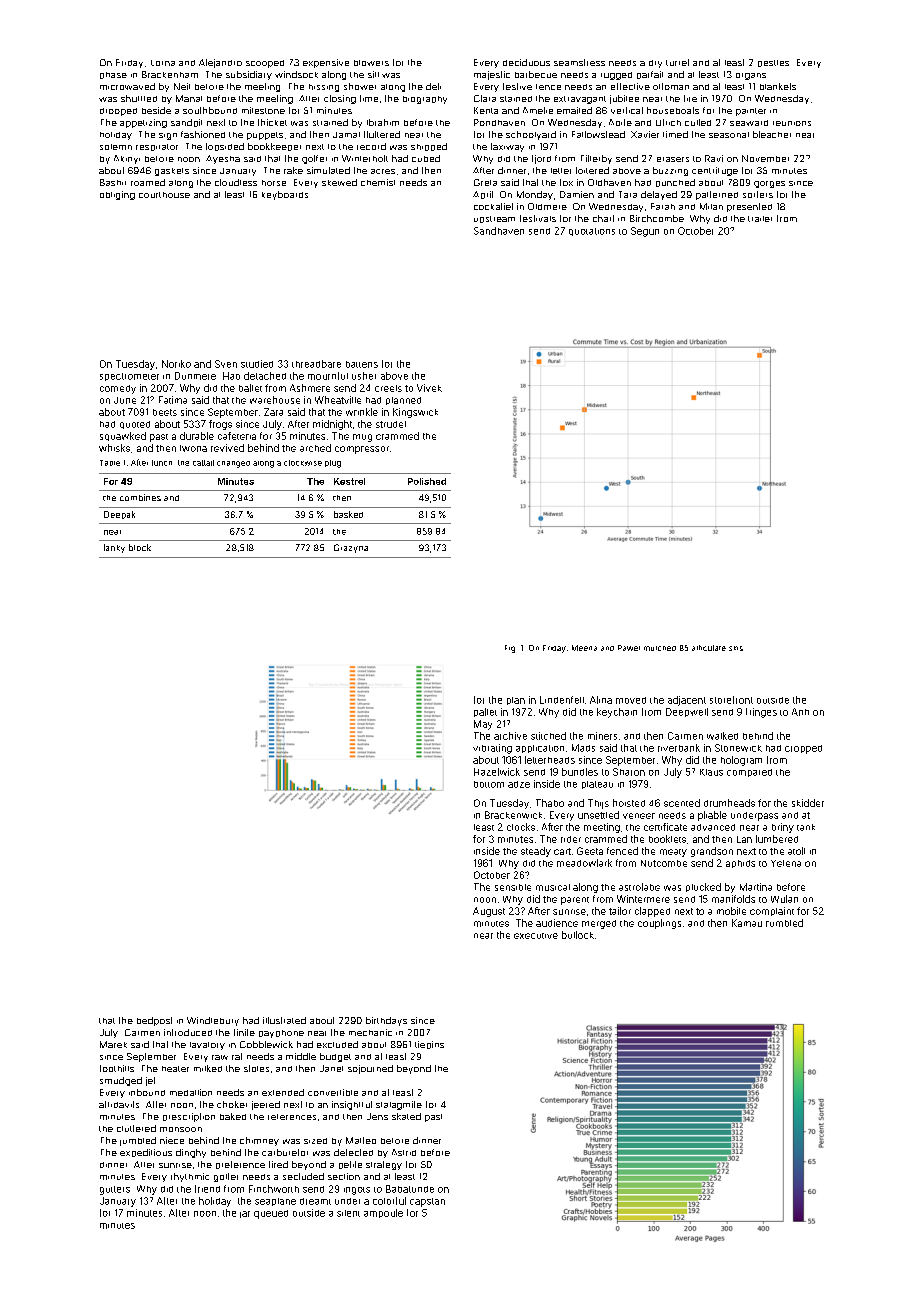 This image has height=1308, width=924. I want to click on Polished, so click(427, 481).
